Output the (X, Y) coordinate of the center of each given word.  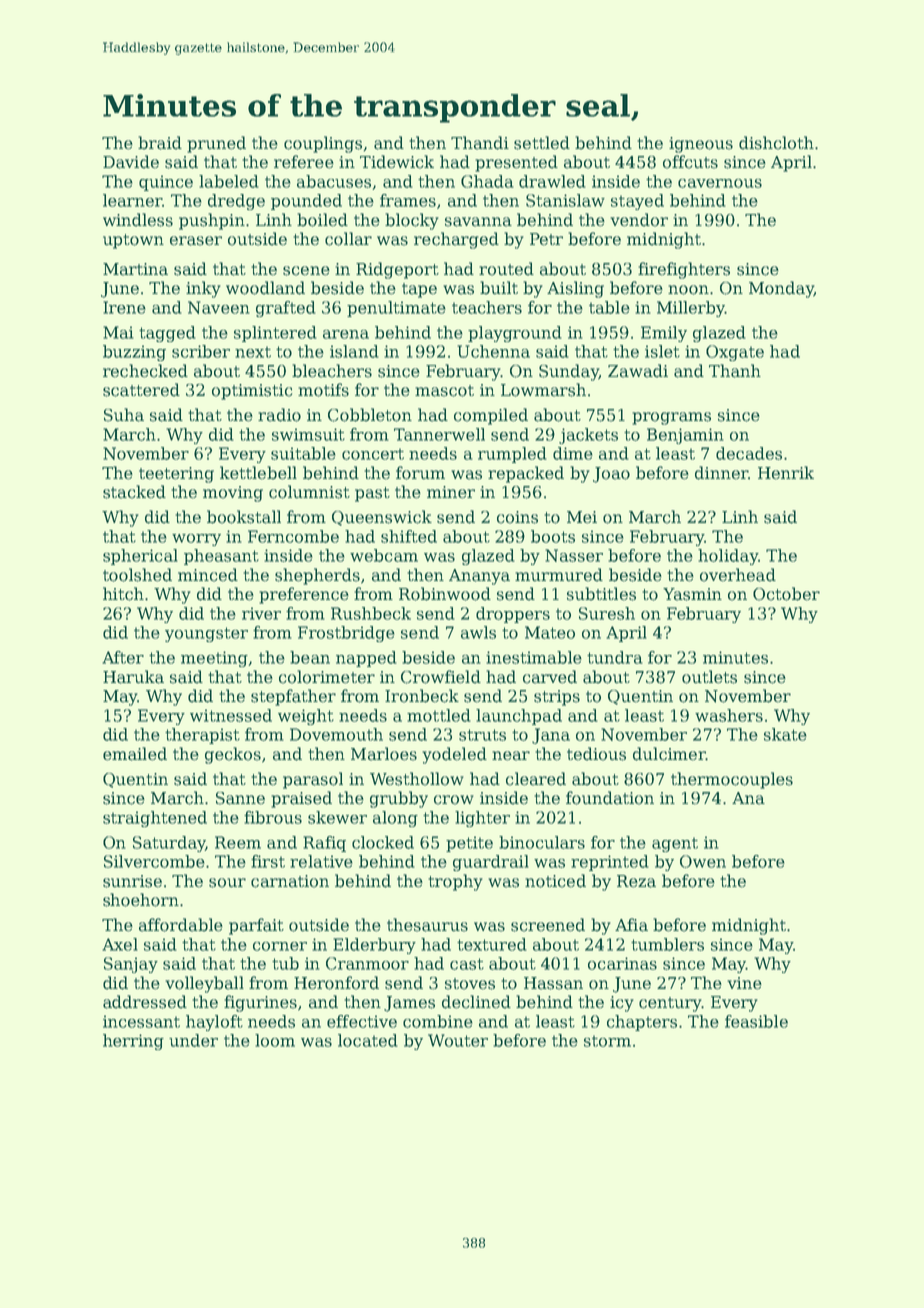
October (786, 594)
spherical (140, 557)
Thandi (480, 143)
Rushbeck (371, 613)
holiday (728, 557)
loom (275, 1040)
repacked (526, 474)
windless (138, 220)
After (123, 657)
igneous (701, 145)
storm (607, 1041)
